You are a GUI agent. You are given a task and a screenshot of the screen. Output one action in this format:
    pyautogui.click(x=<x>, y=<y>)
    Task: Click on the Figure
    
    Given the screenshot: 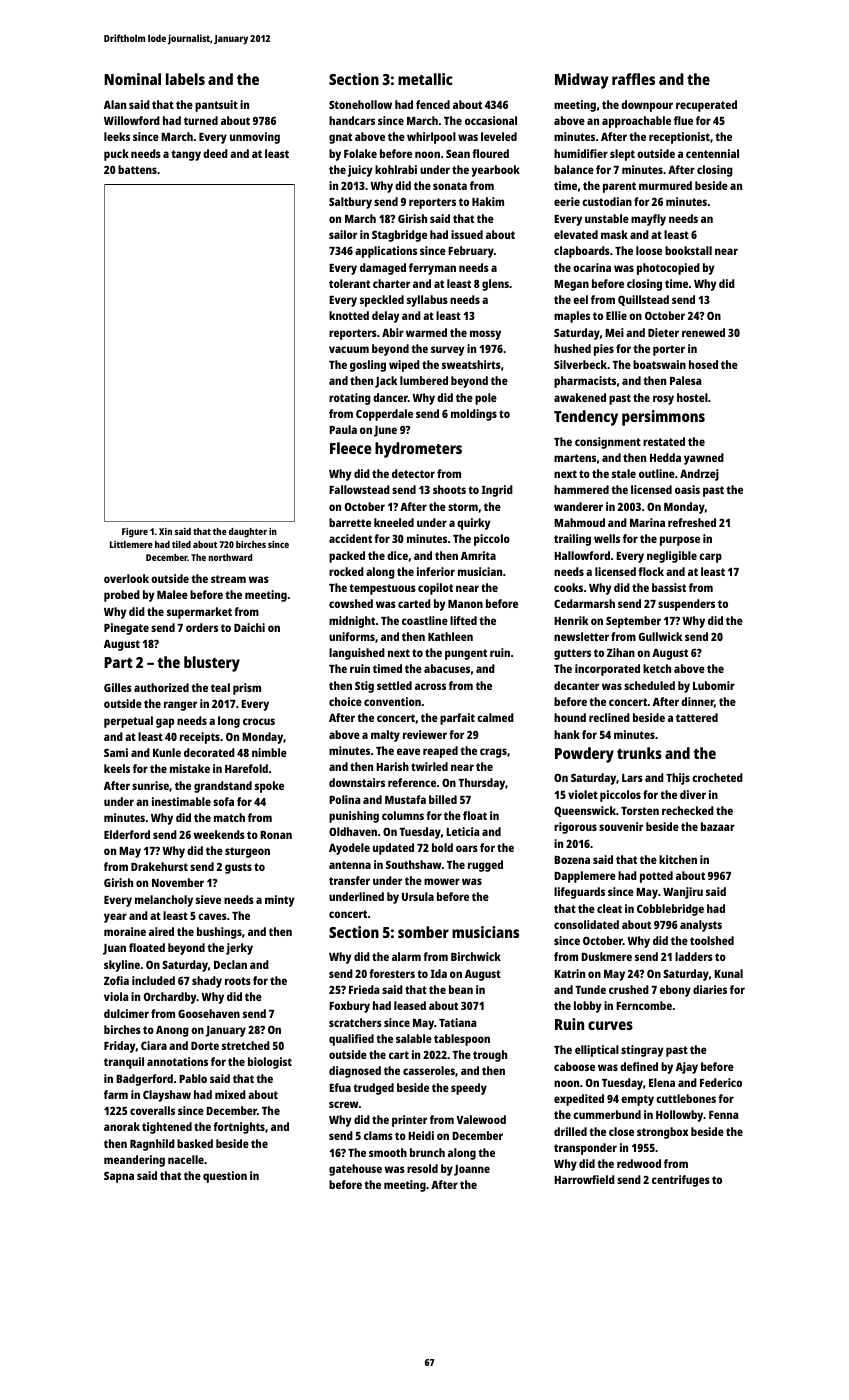 What is the action you would take?
    pyautogui.click(x=135, y=532)
